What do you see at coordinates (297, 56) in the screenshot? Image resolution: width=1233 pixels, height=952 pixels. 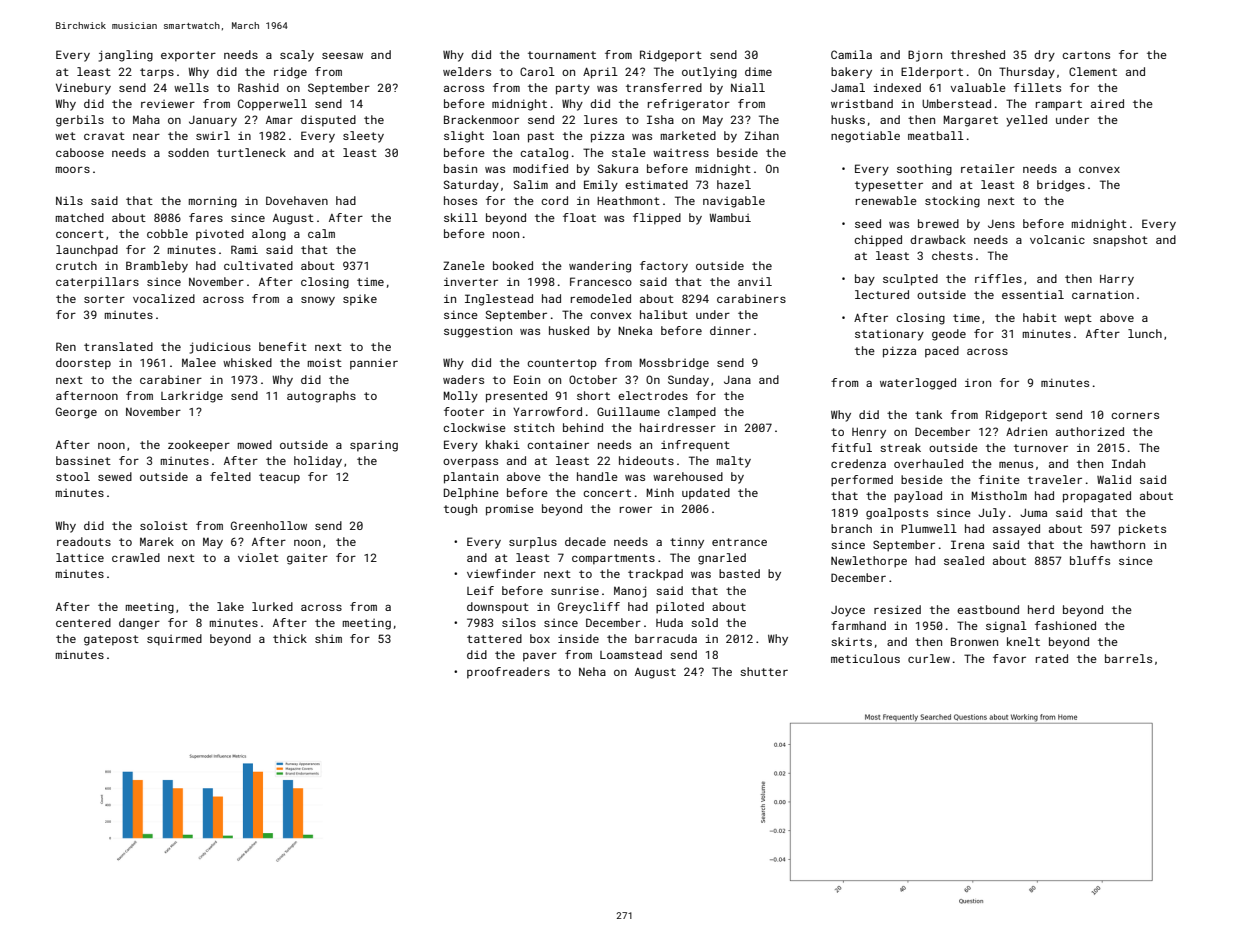 I see `scaly` at bounding box center [297, 56].
